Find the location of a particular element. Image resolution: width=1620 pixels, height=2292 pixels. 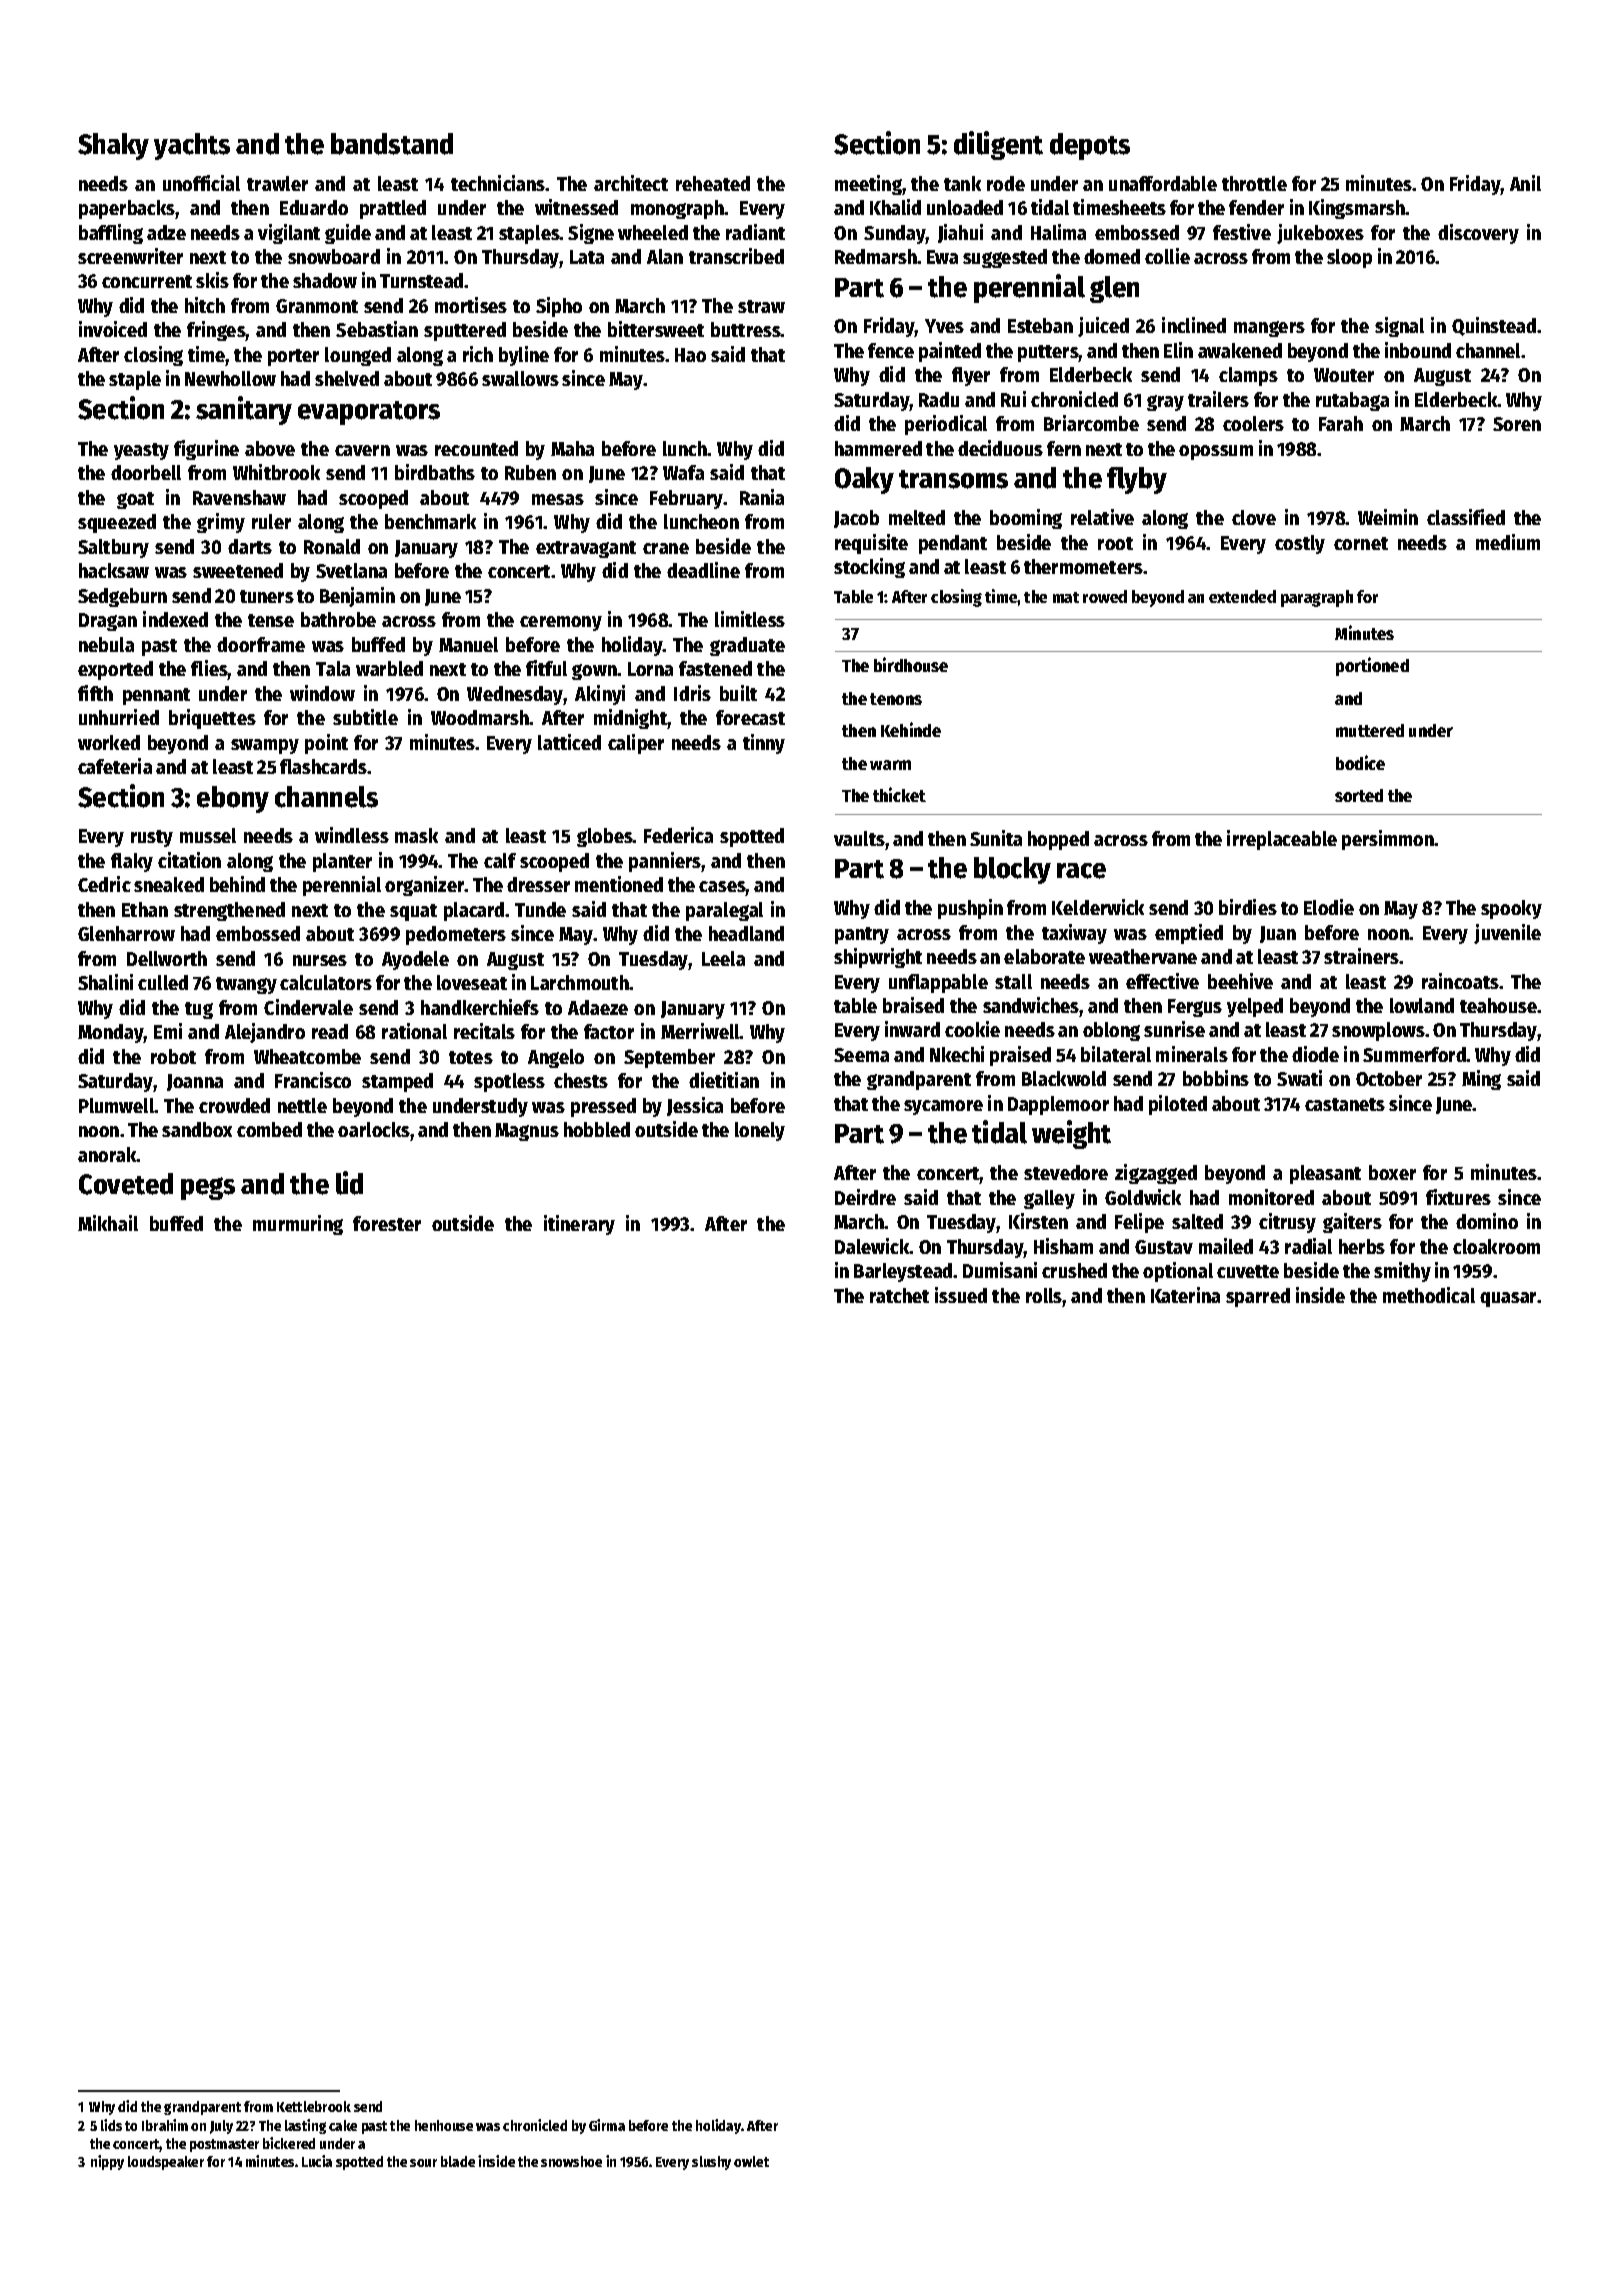

Dalewick is located at coordinates (872, 1246).
